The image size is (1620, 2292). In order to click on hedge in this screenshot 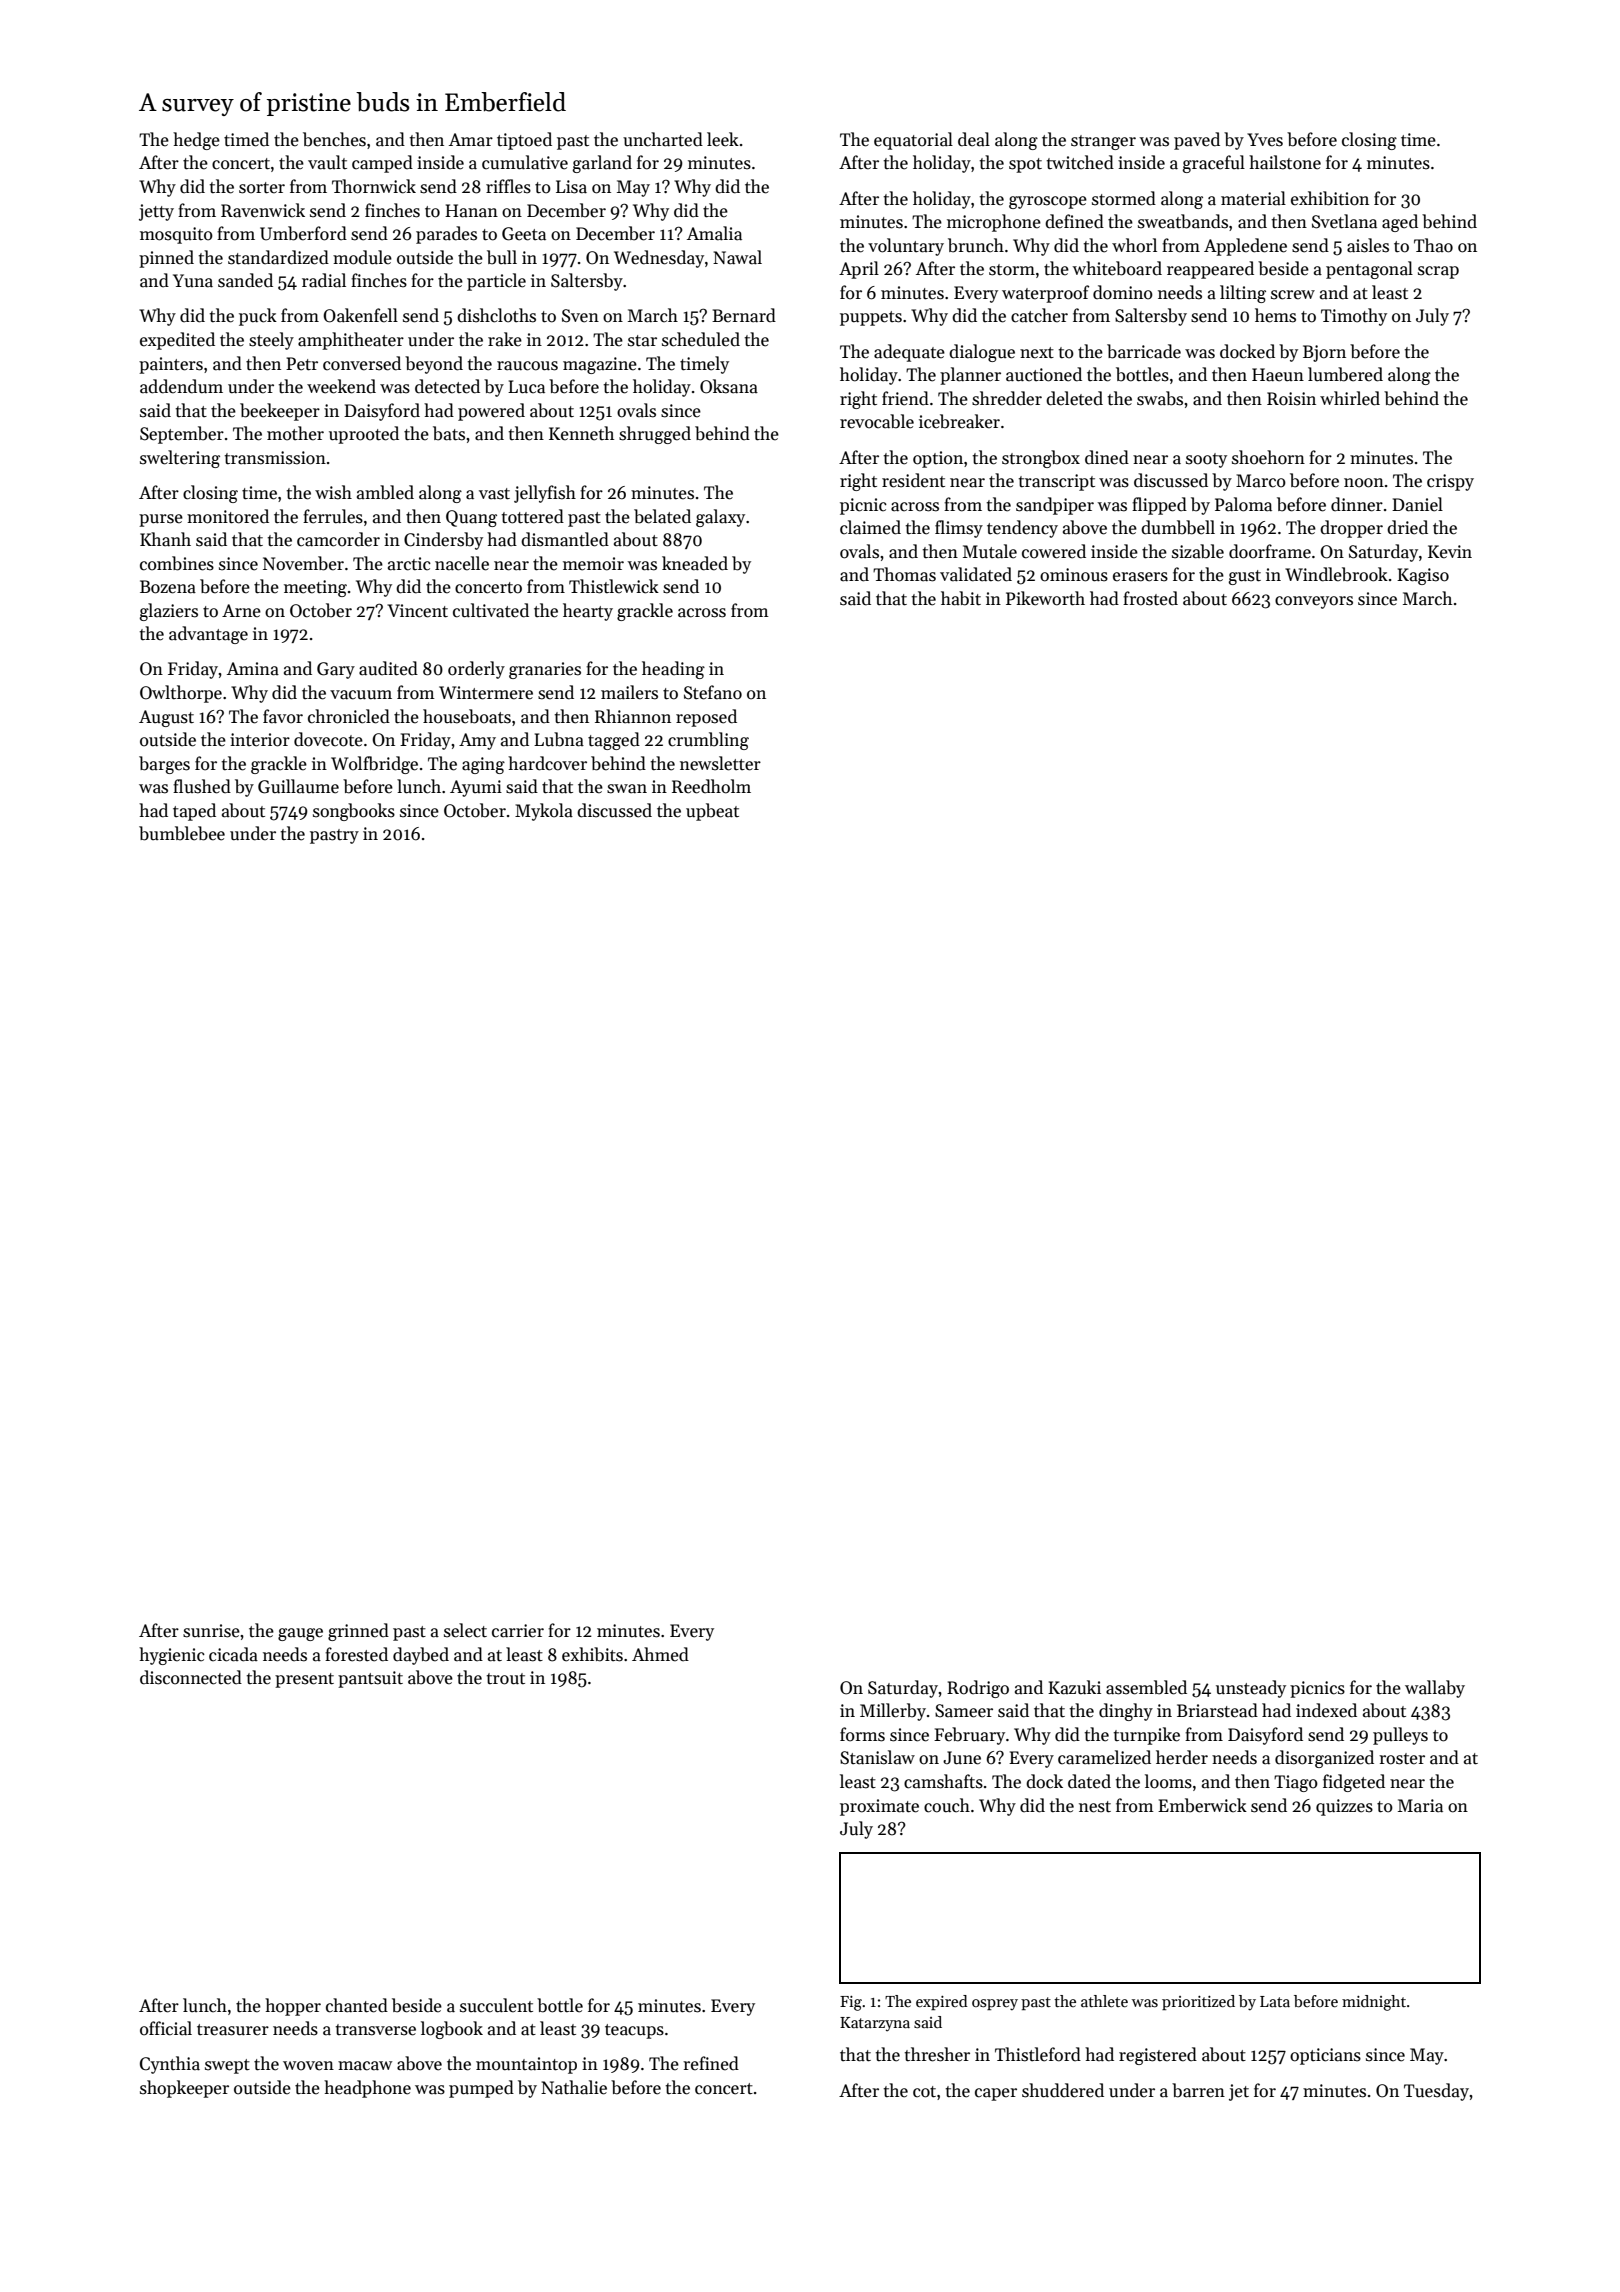, I will do `click(196, 141)`.
